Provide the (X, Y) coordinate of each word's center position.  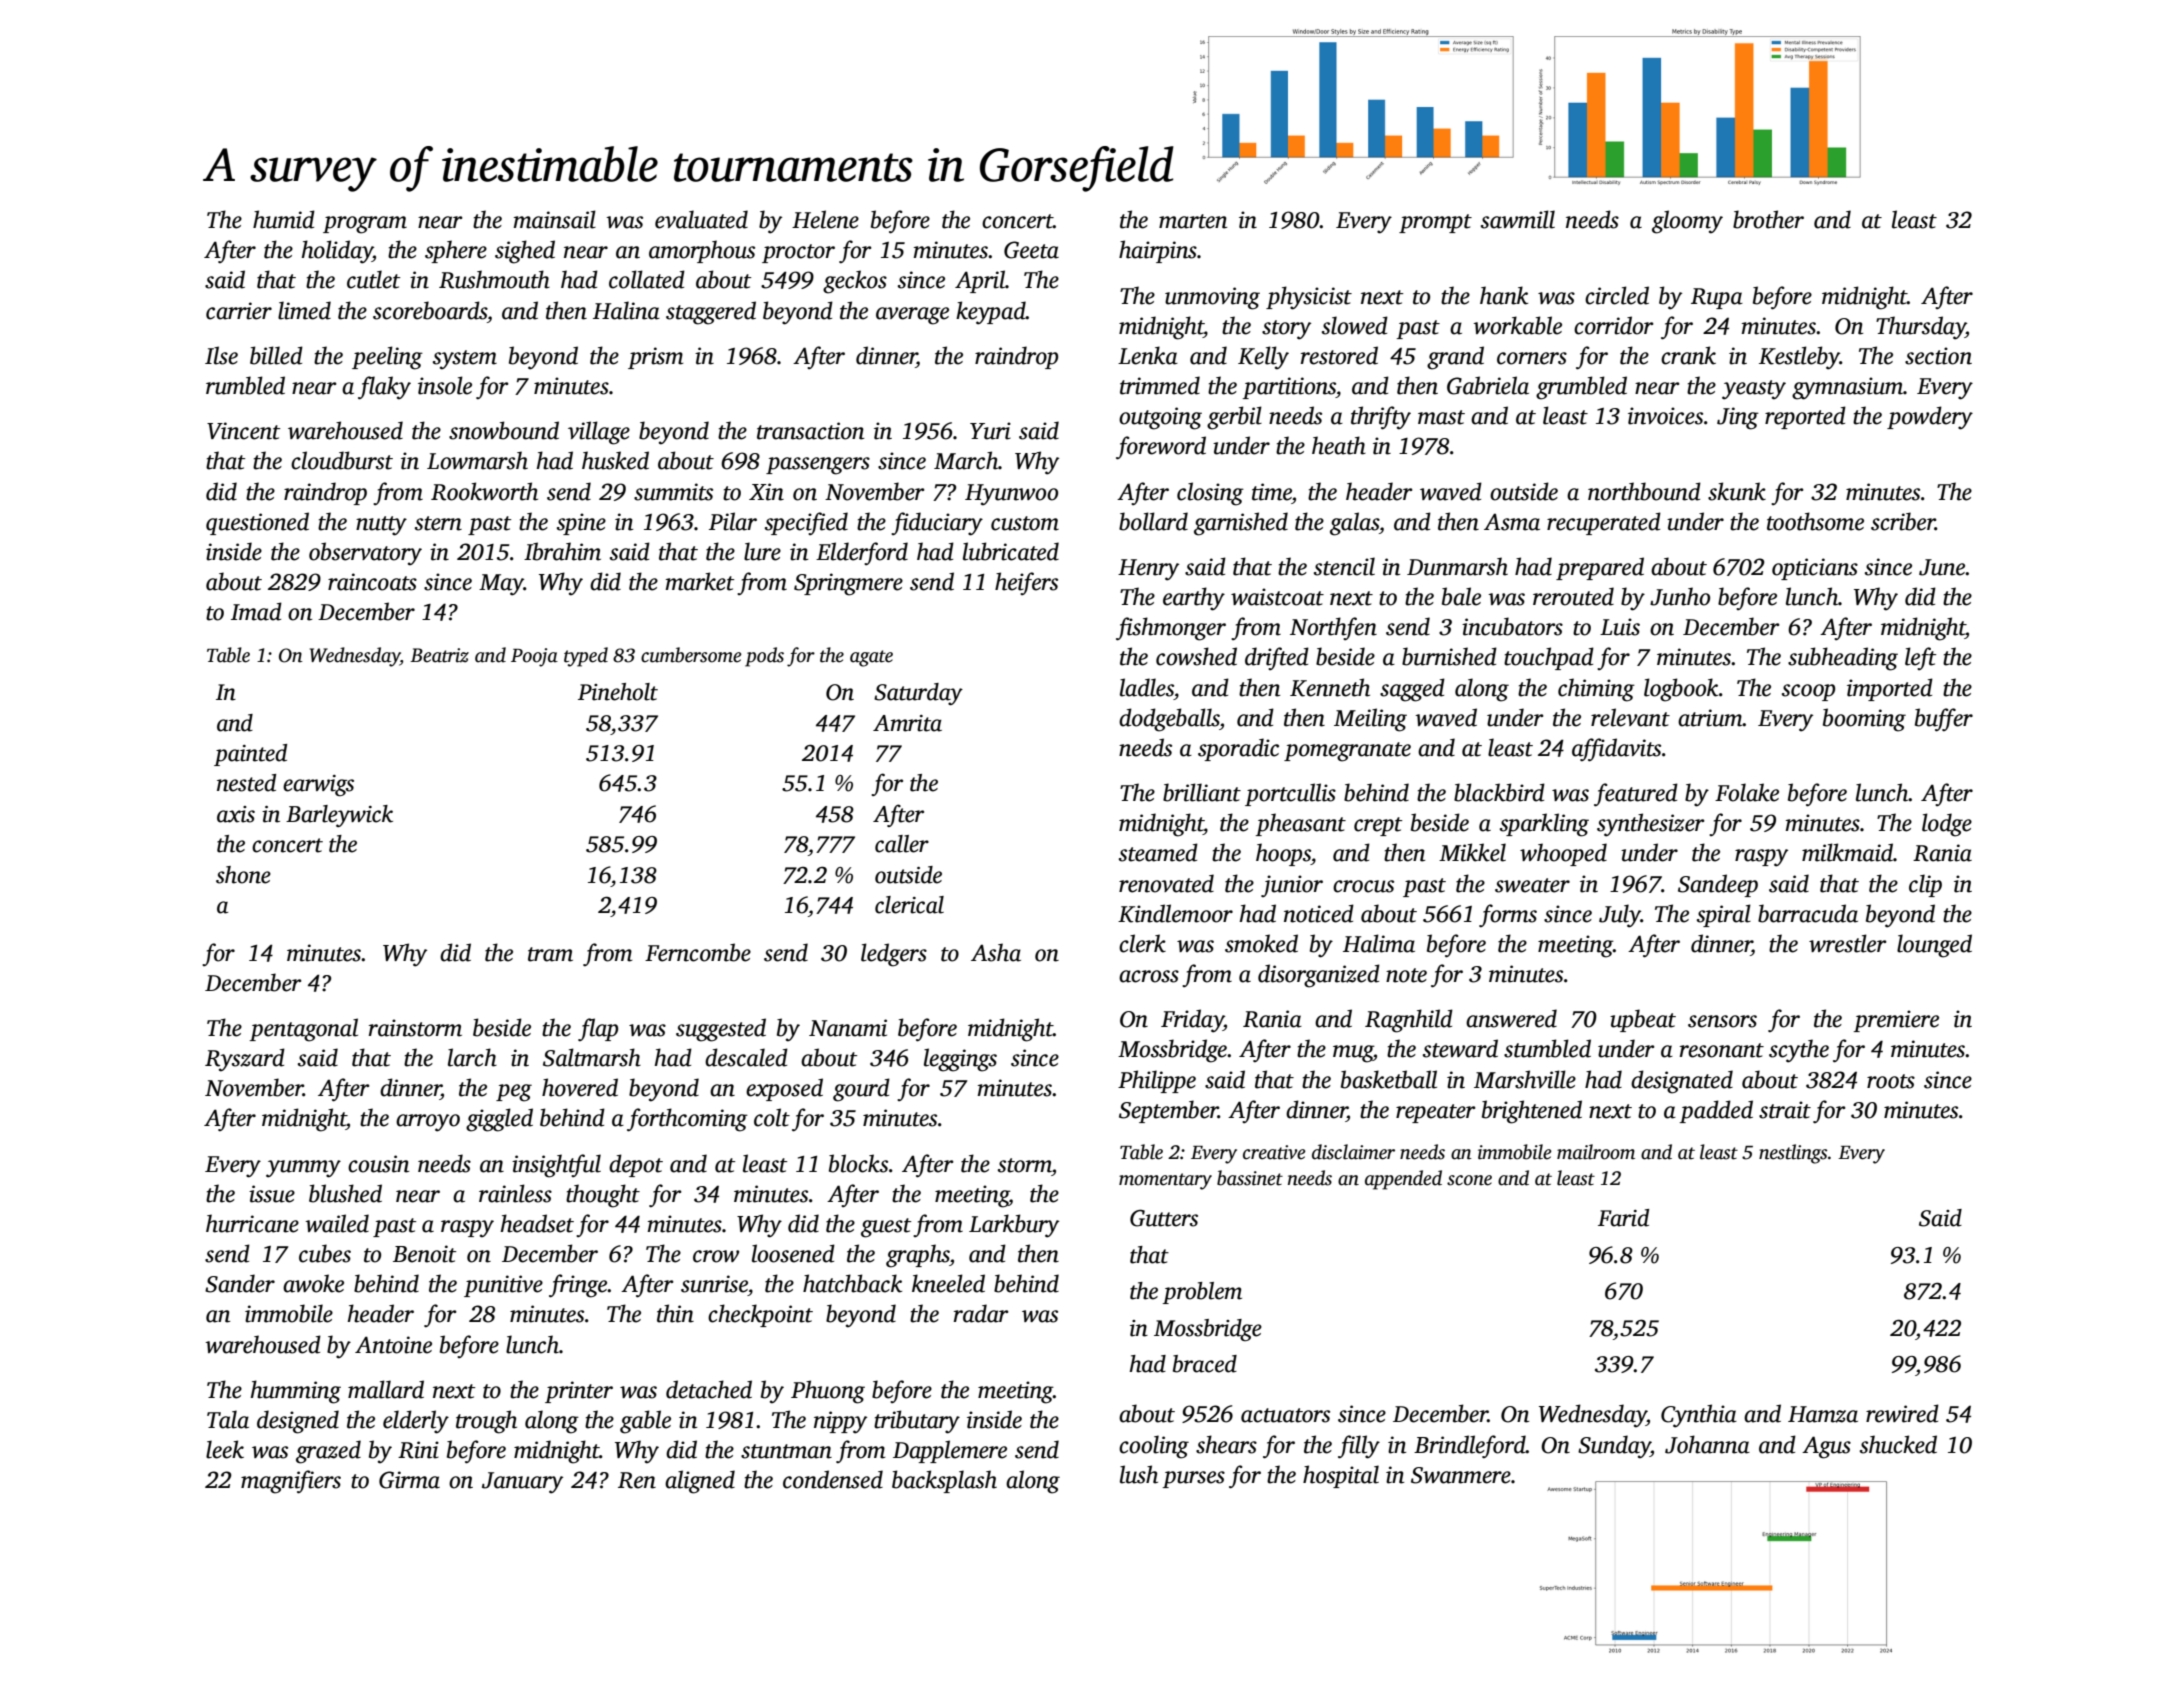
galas (1354, 524)
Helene (825, 219)
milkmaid (1847, 852)
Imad (256, 611)
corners (1532, 358)
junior (1292, 886)
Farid (1623, 1218)
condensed (833, 1479)
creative (1274, 1152)
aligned (700, 1482)
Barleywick (339, 816)
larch (472, 1057)
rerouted (1573, 596)
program (365, 225)
